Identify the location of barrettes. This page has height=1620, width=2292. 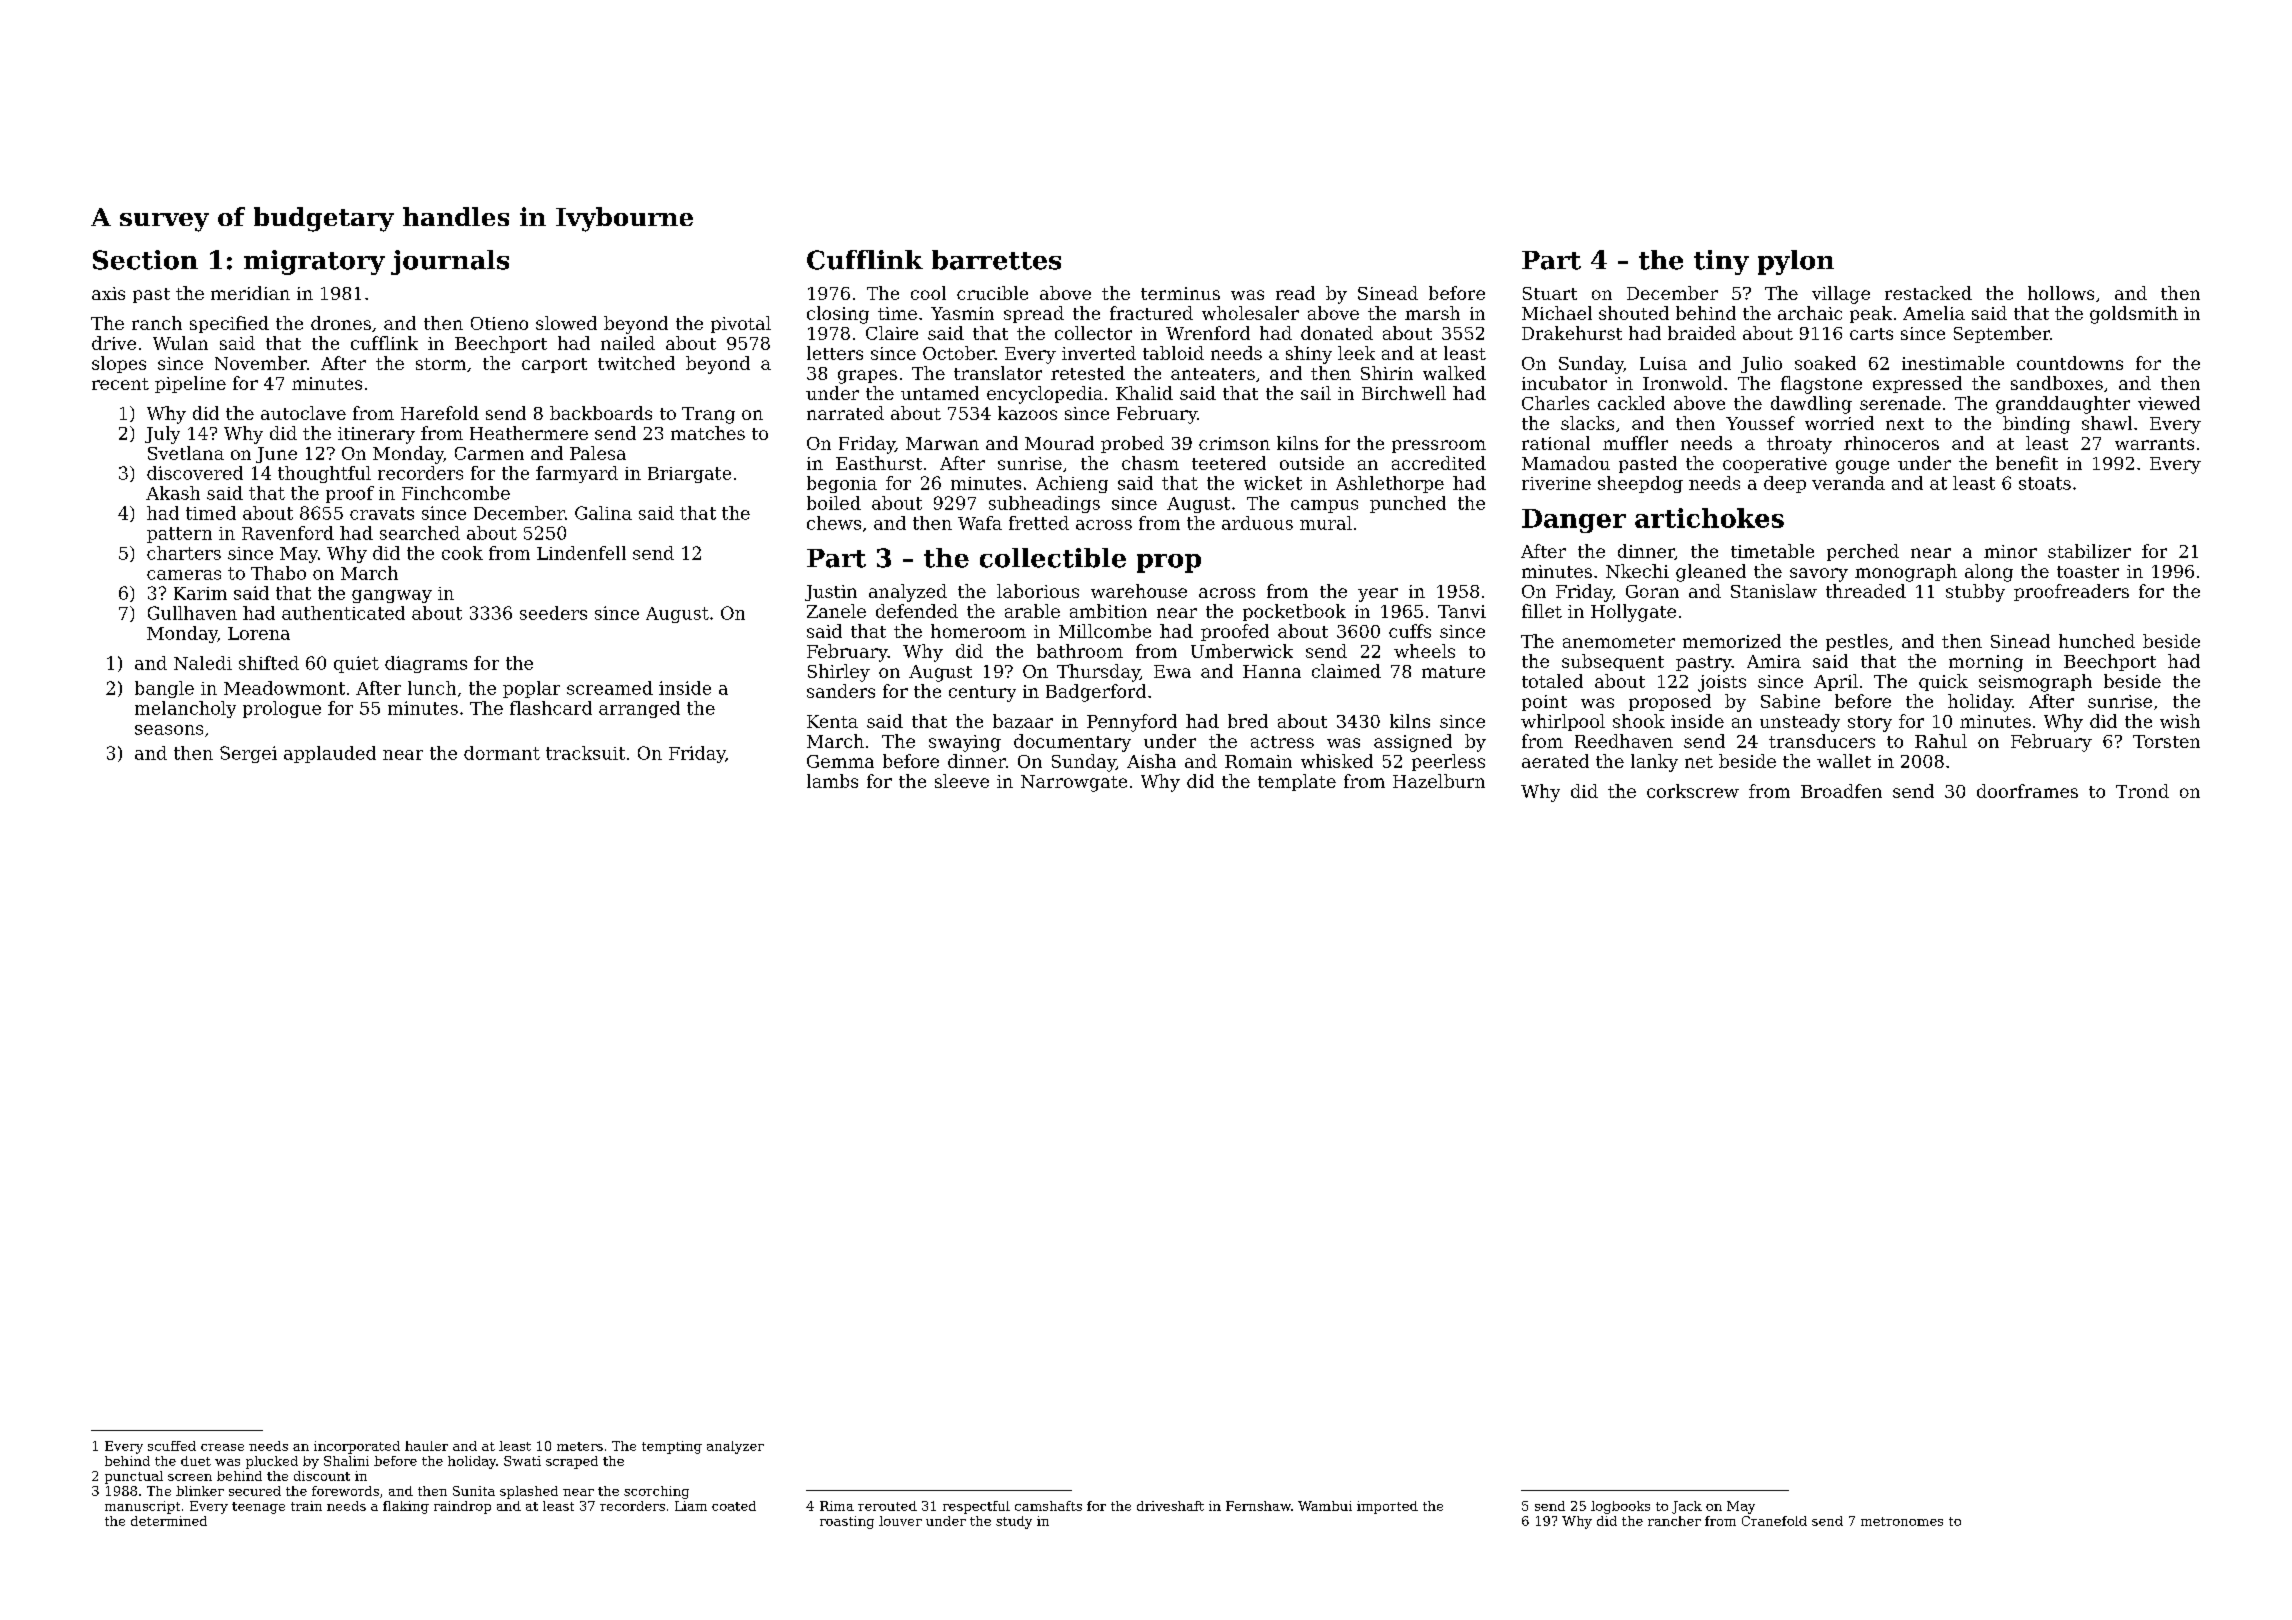
(996, 260).
